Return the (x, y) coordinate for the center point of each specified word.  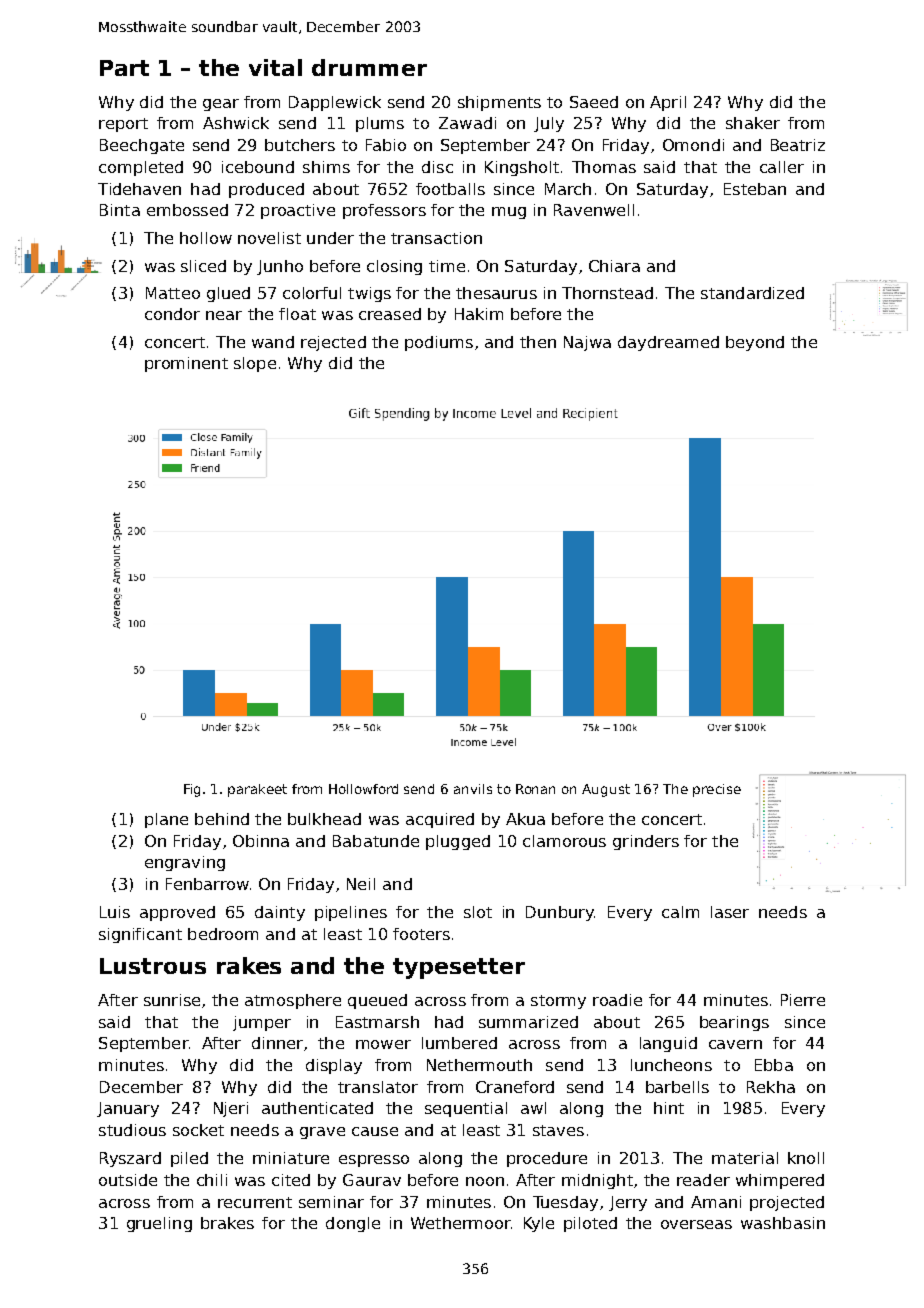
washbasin (783, 1223)
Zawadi (467, 123)
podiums (439, 343)
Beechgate (142, 146)
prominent (186, 364)
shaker (753, 123)
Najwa (587, 343)
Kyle (539, 1224)
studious (132, 1130)
